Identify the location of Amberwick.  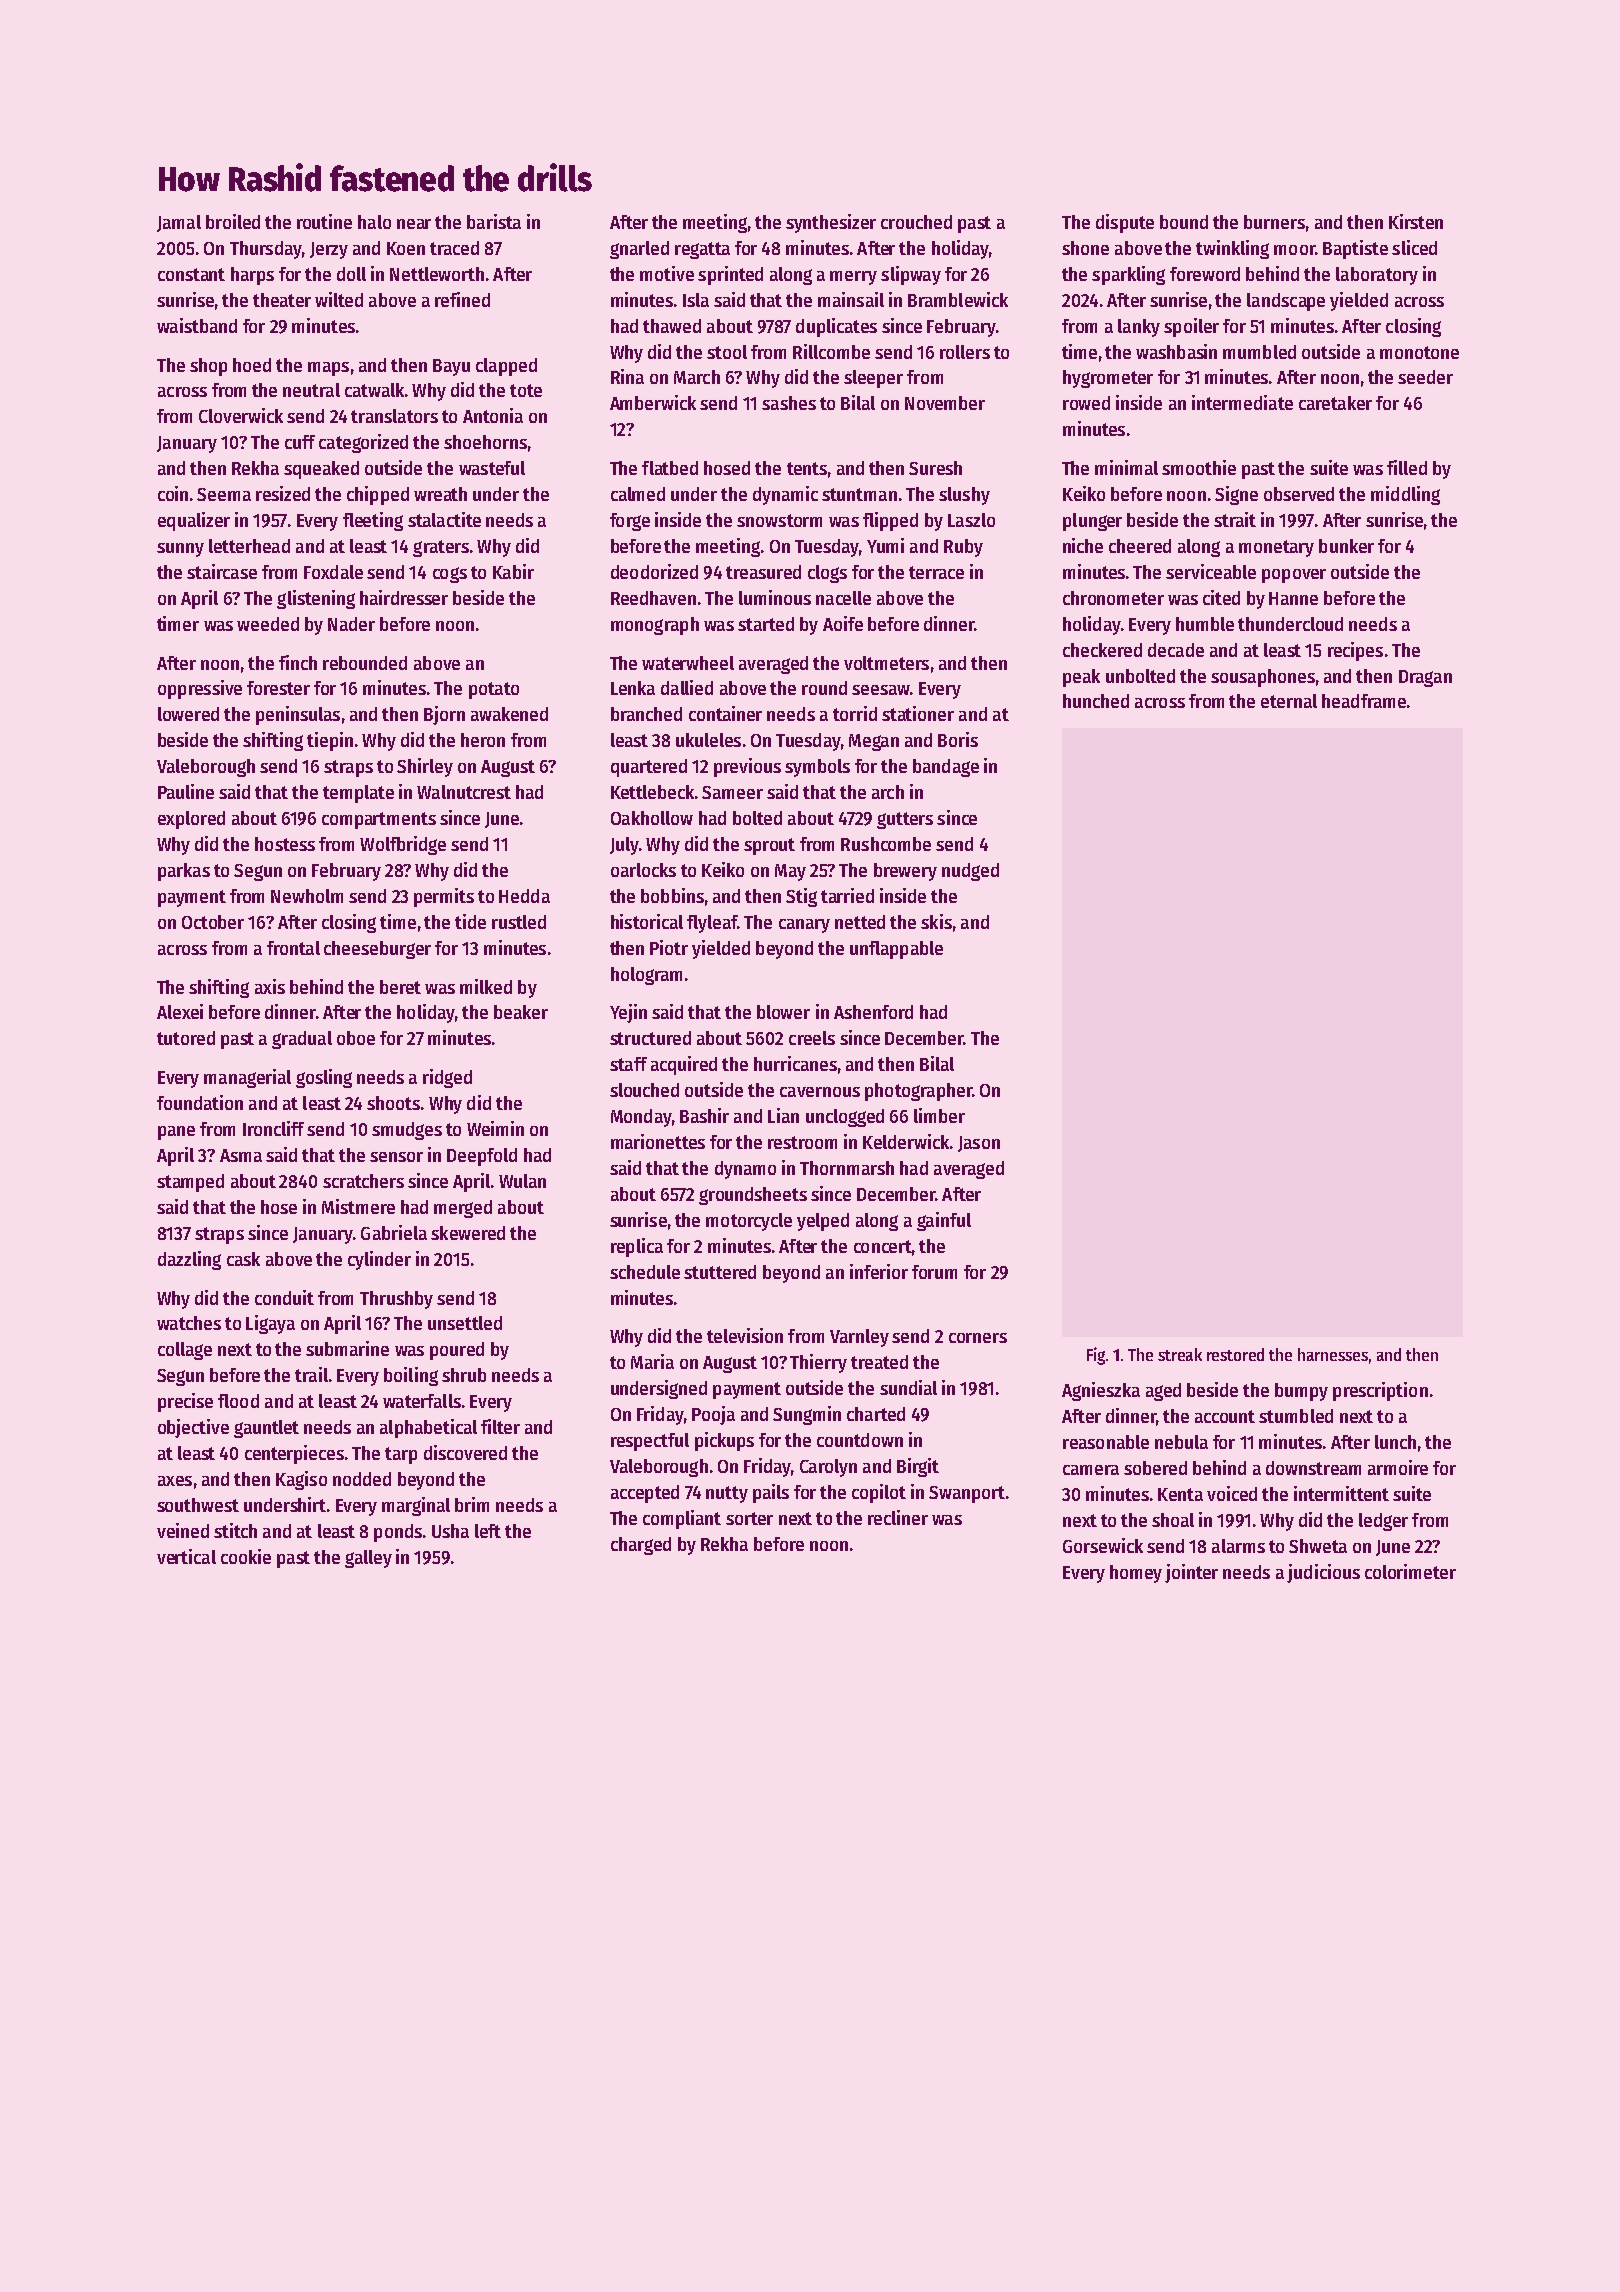
(653, 402).
